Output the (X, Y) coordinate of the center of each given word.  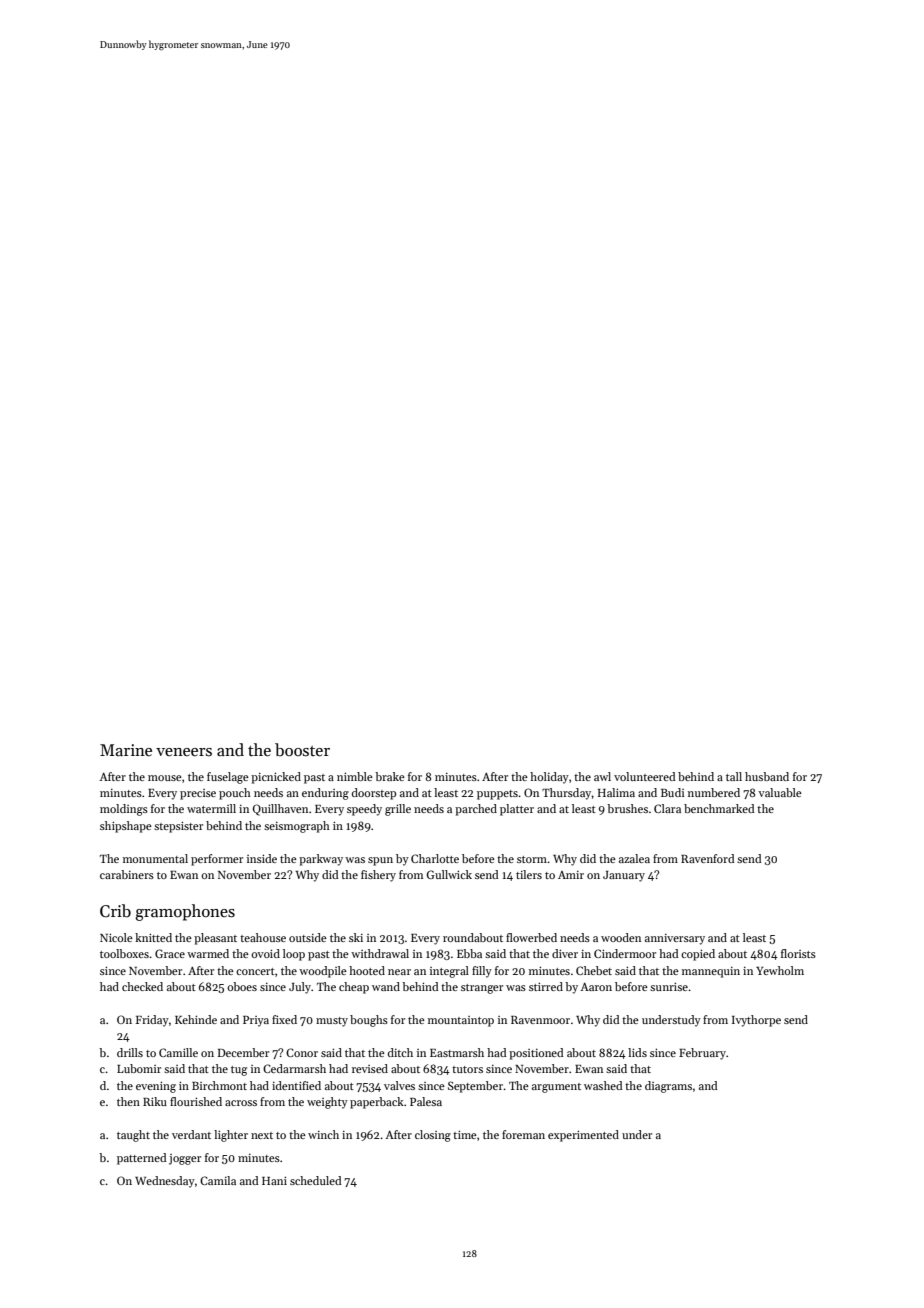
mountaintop (461, 1021)
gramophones (185, 912)
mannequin (711, 972)
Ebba (469, 953)
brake (390, 776)
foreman (523, 1134)
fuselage (228, 778)
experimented (583, 1136)
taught (133, 1136)
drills (130, 1052)
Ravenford (708, 858)
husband (767, 776)
